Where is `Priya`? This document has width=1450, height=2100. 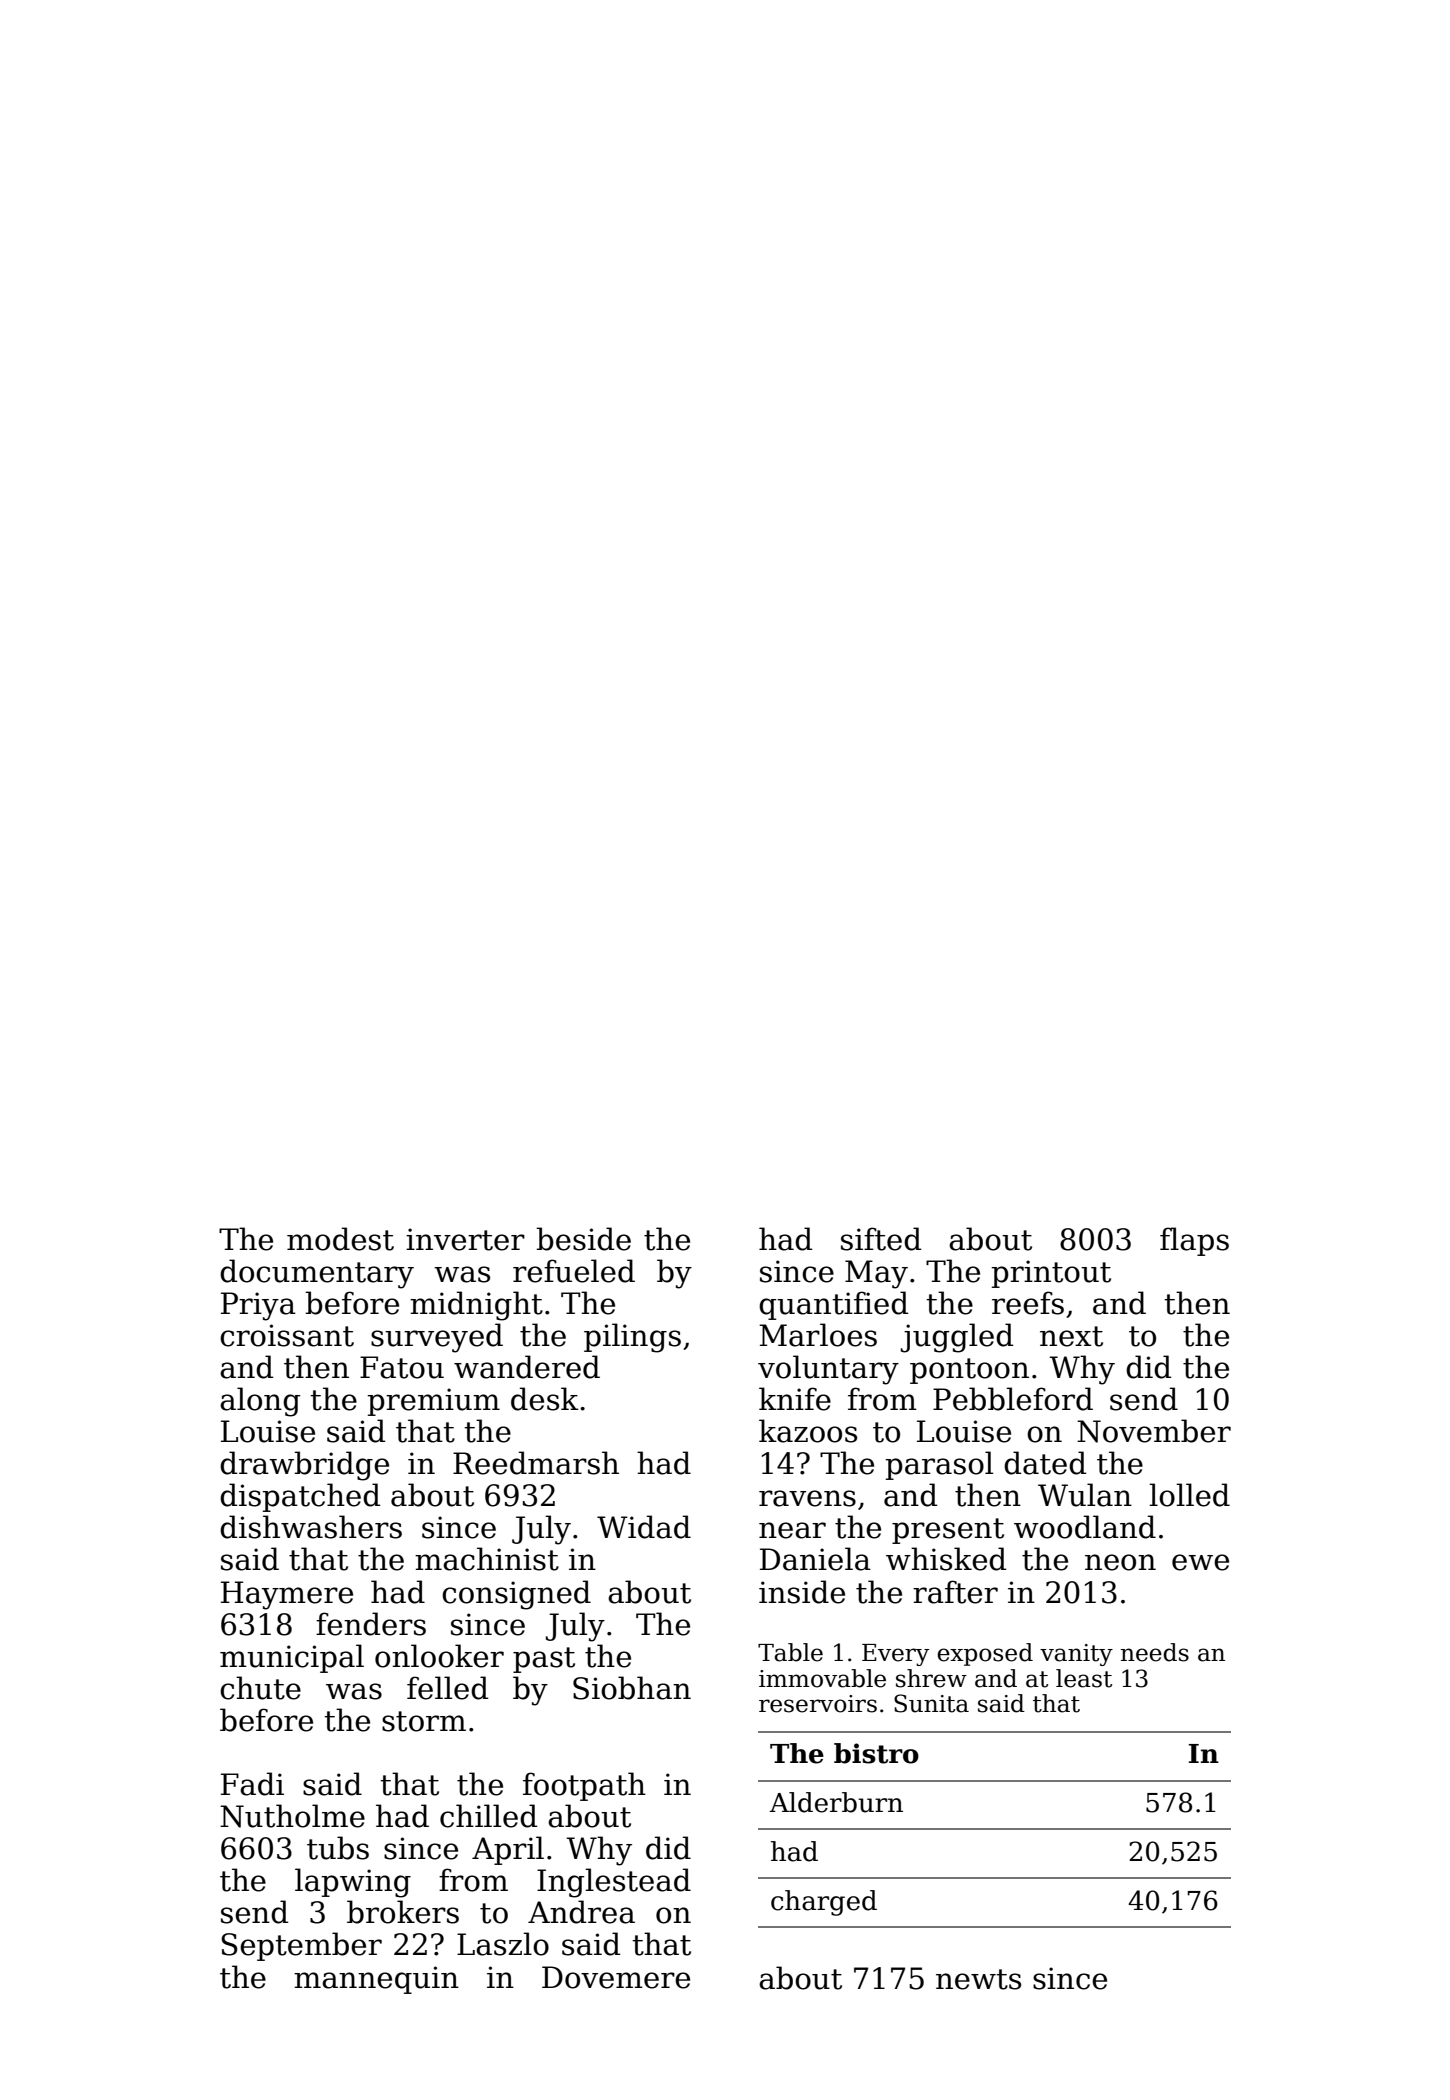
Priya is located at coordinates (258, 1306).
